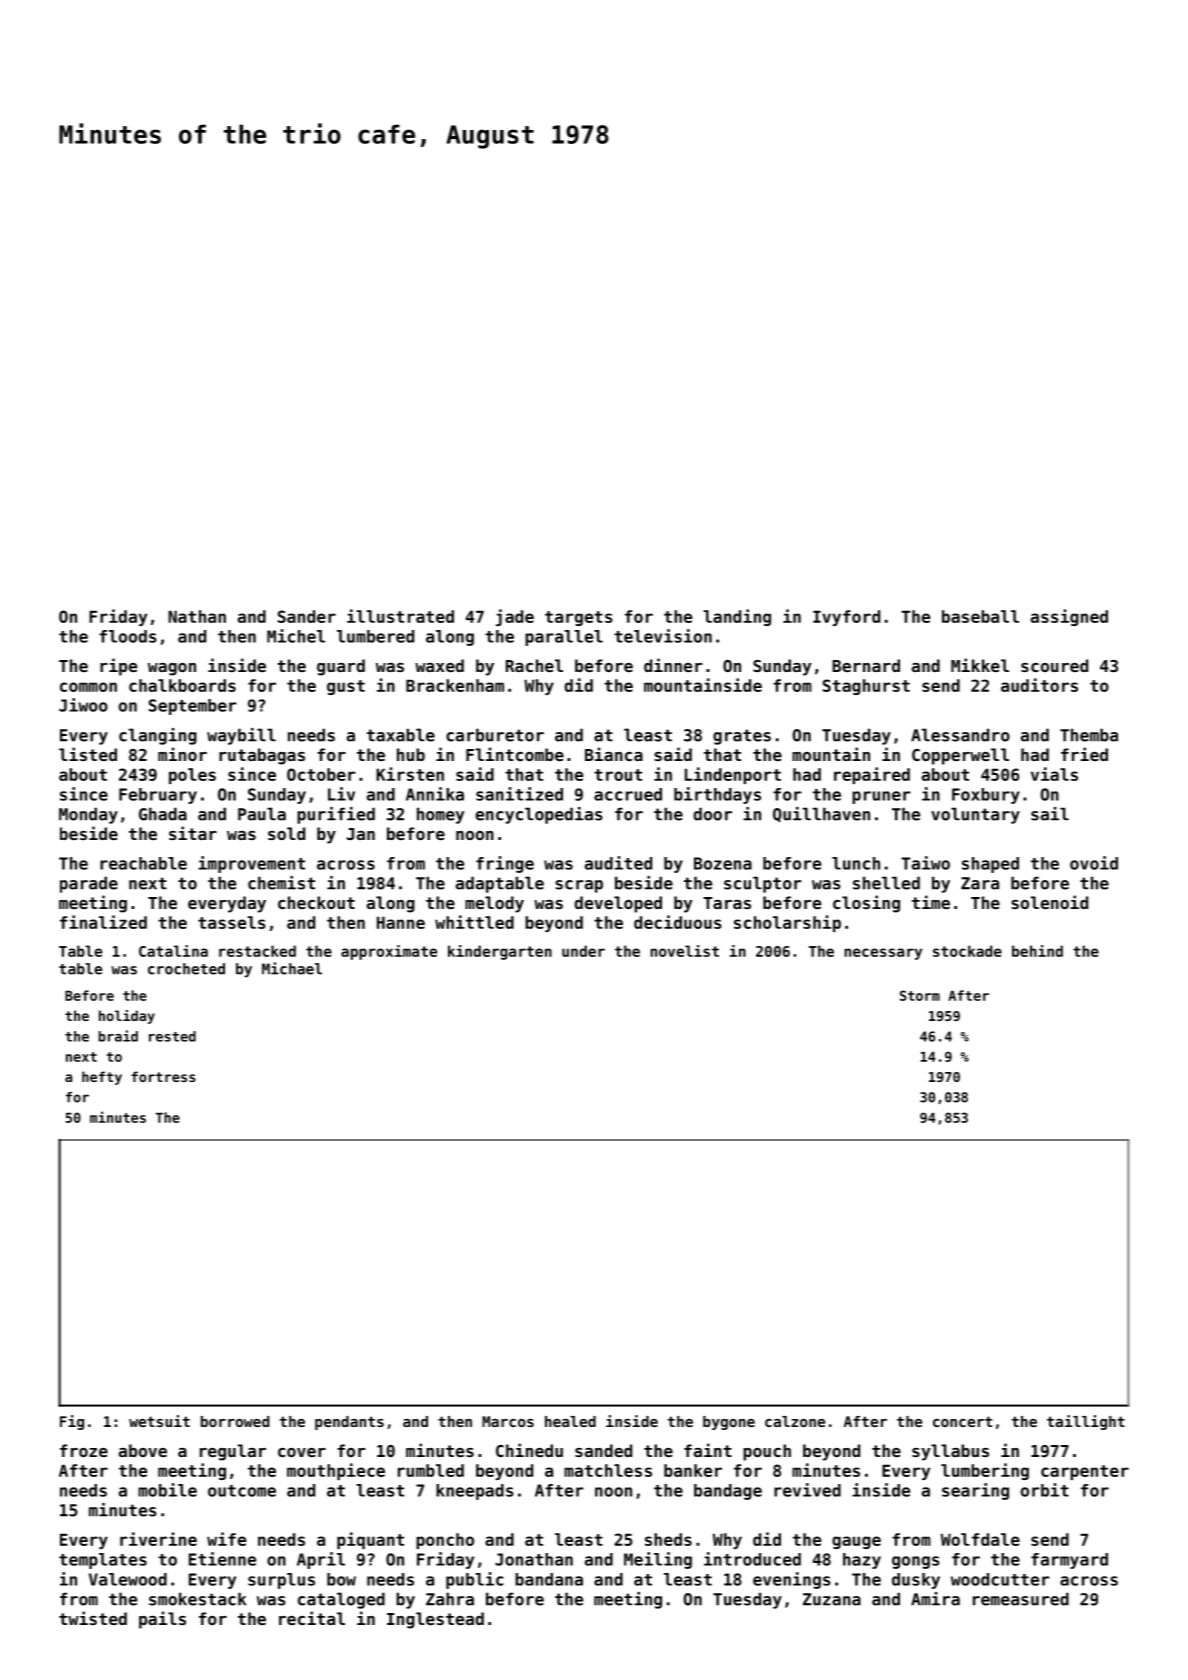 This document has width=1188, height=1680. I want to click on necessary, so click(883, 954).
